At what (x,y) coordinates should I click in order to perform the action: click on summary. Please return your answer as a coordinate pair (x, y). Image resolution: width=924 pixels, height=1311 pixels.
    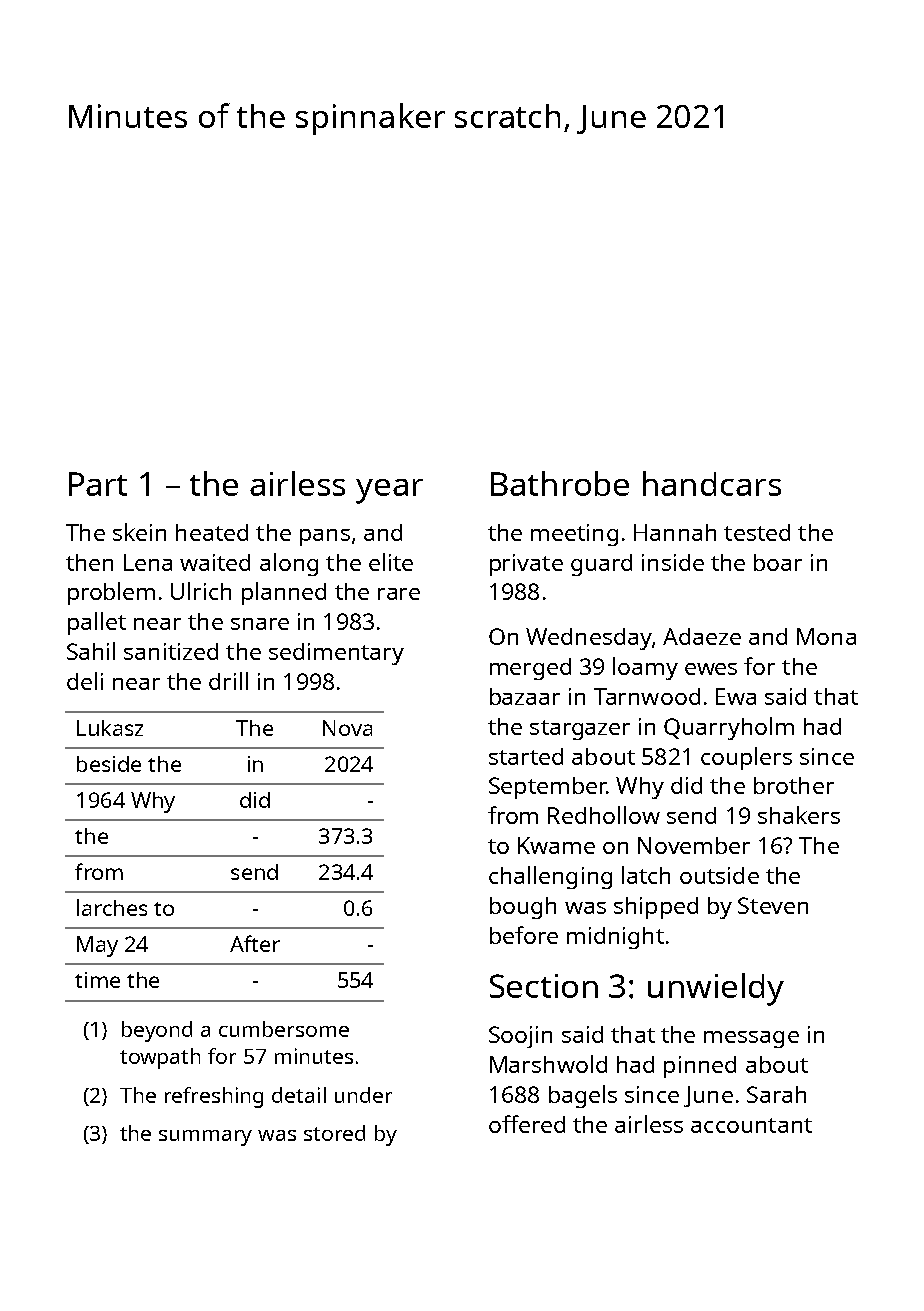
    Looking at the image, I should click on (205, 1138).
